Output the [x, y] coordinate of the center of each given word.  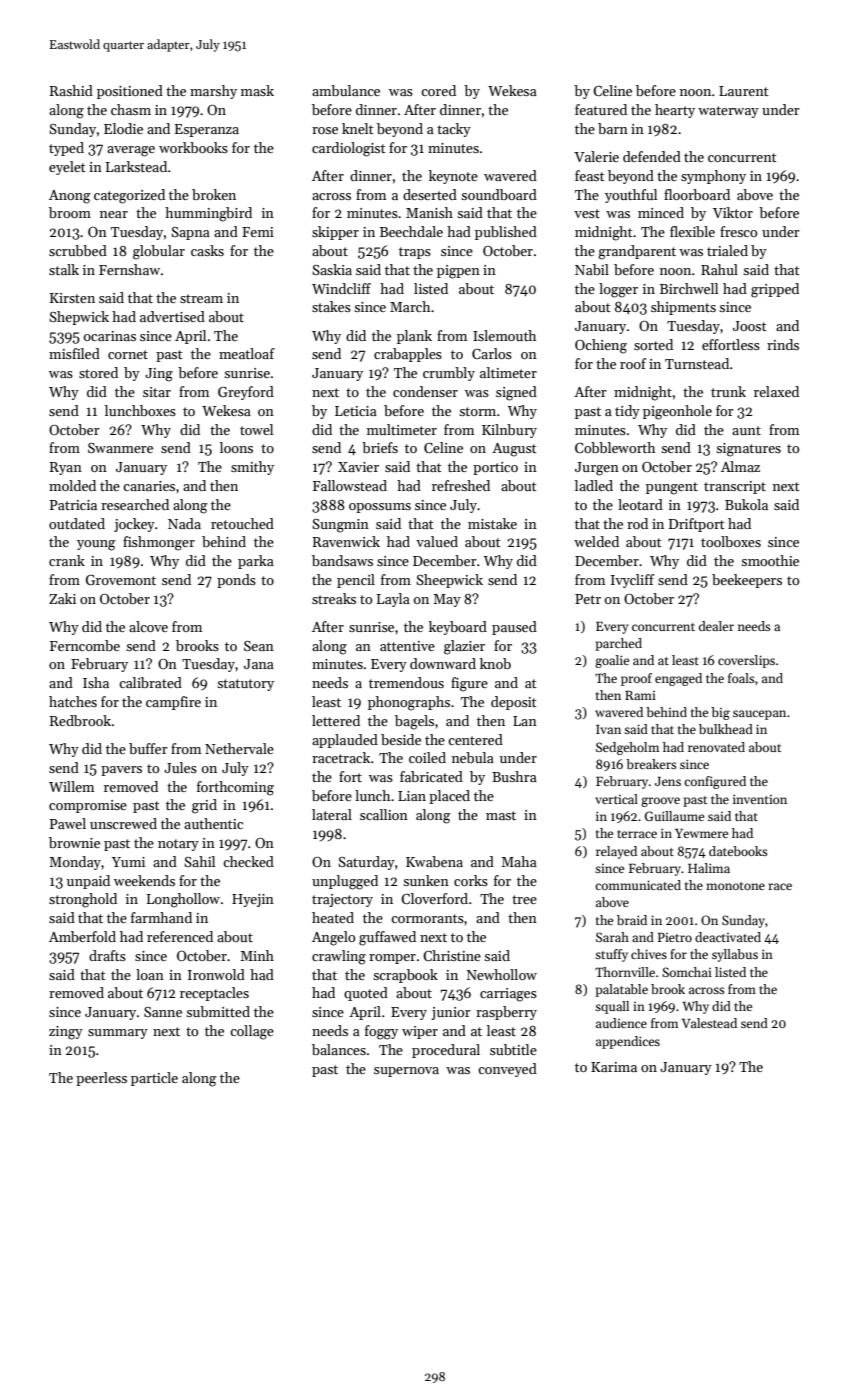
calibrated [150, 682]
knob [495, 663]
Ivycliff [632, 581]
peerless [101, 1079]
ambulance [346, 90]
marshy [213, 92]
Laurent [744, 91]
